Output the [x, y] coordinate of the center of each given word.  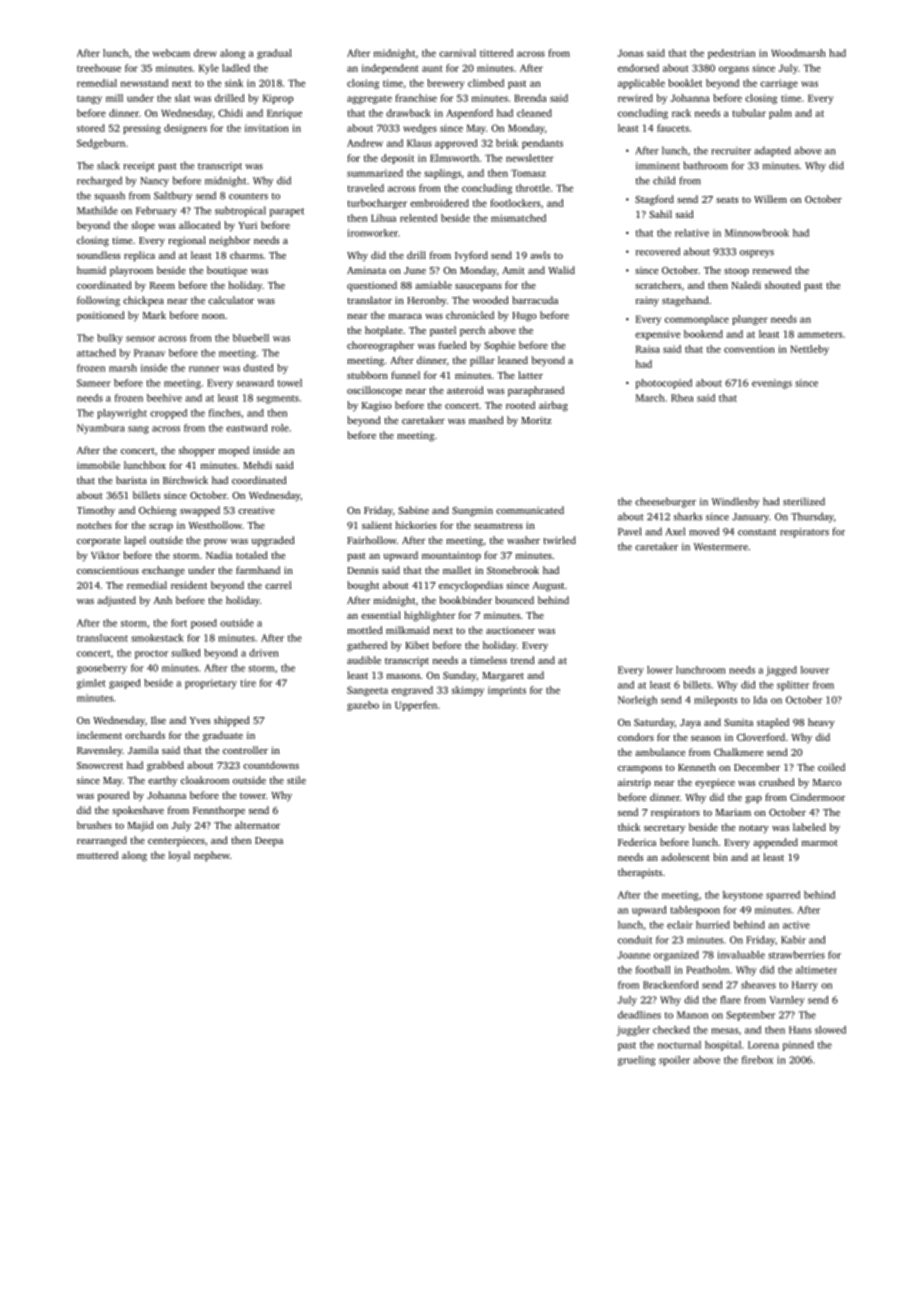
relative [692, 233]
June [415, 270]
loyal [179, 856]
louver [815, 670]
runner [204, 369]
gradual [274, 54]
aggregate [369, 100]
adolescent [685, 857]
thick [629, 827]
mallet [457, 570]
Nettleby [809, 350]
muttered [97, 855]
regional [187, 241]
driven [264, 653]
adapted [772, 151]
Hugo [524, 317]
